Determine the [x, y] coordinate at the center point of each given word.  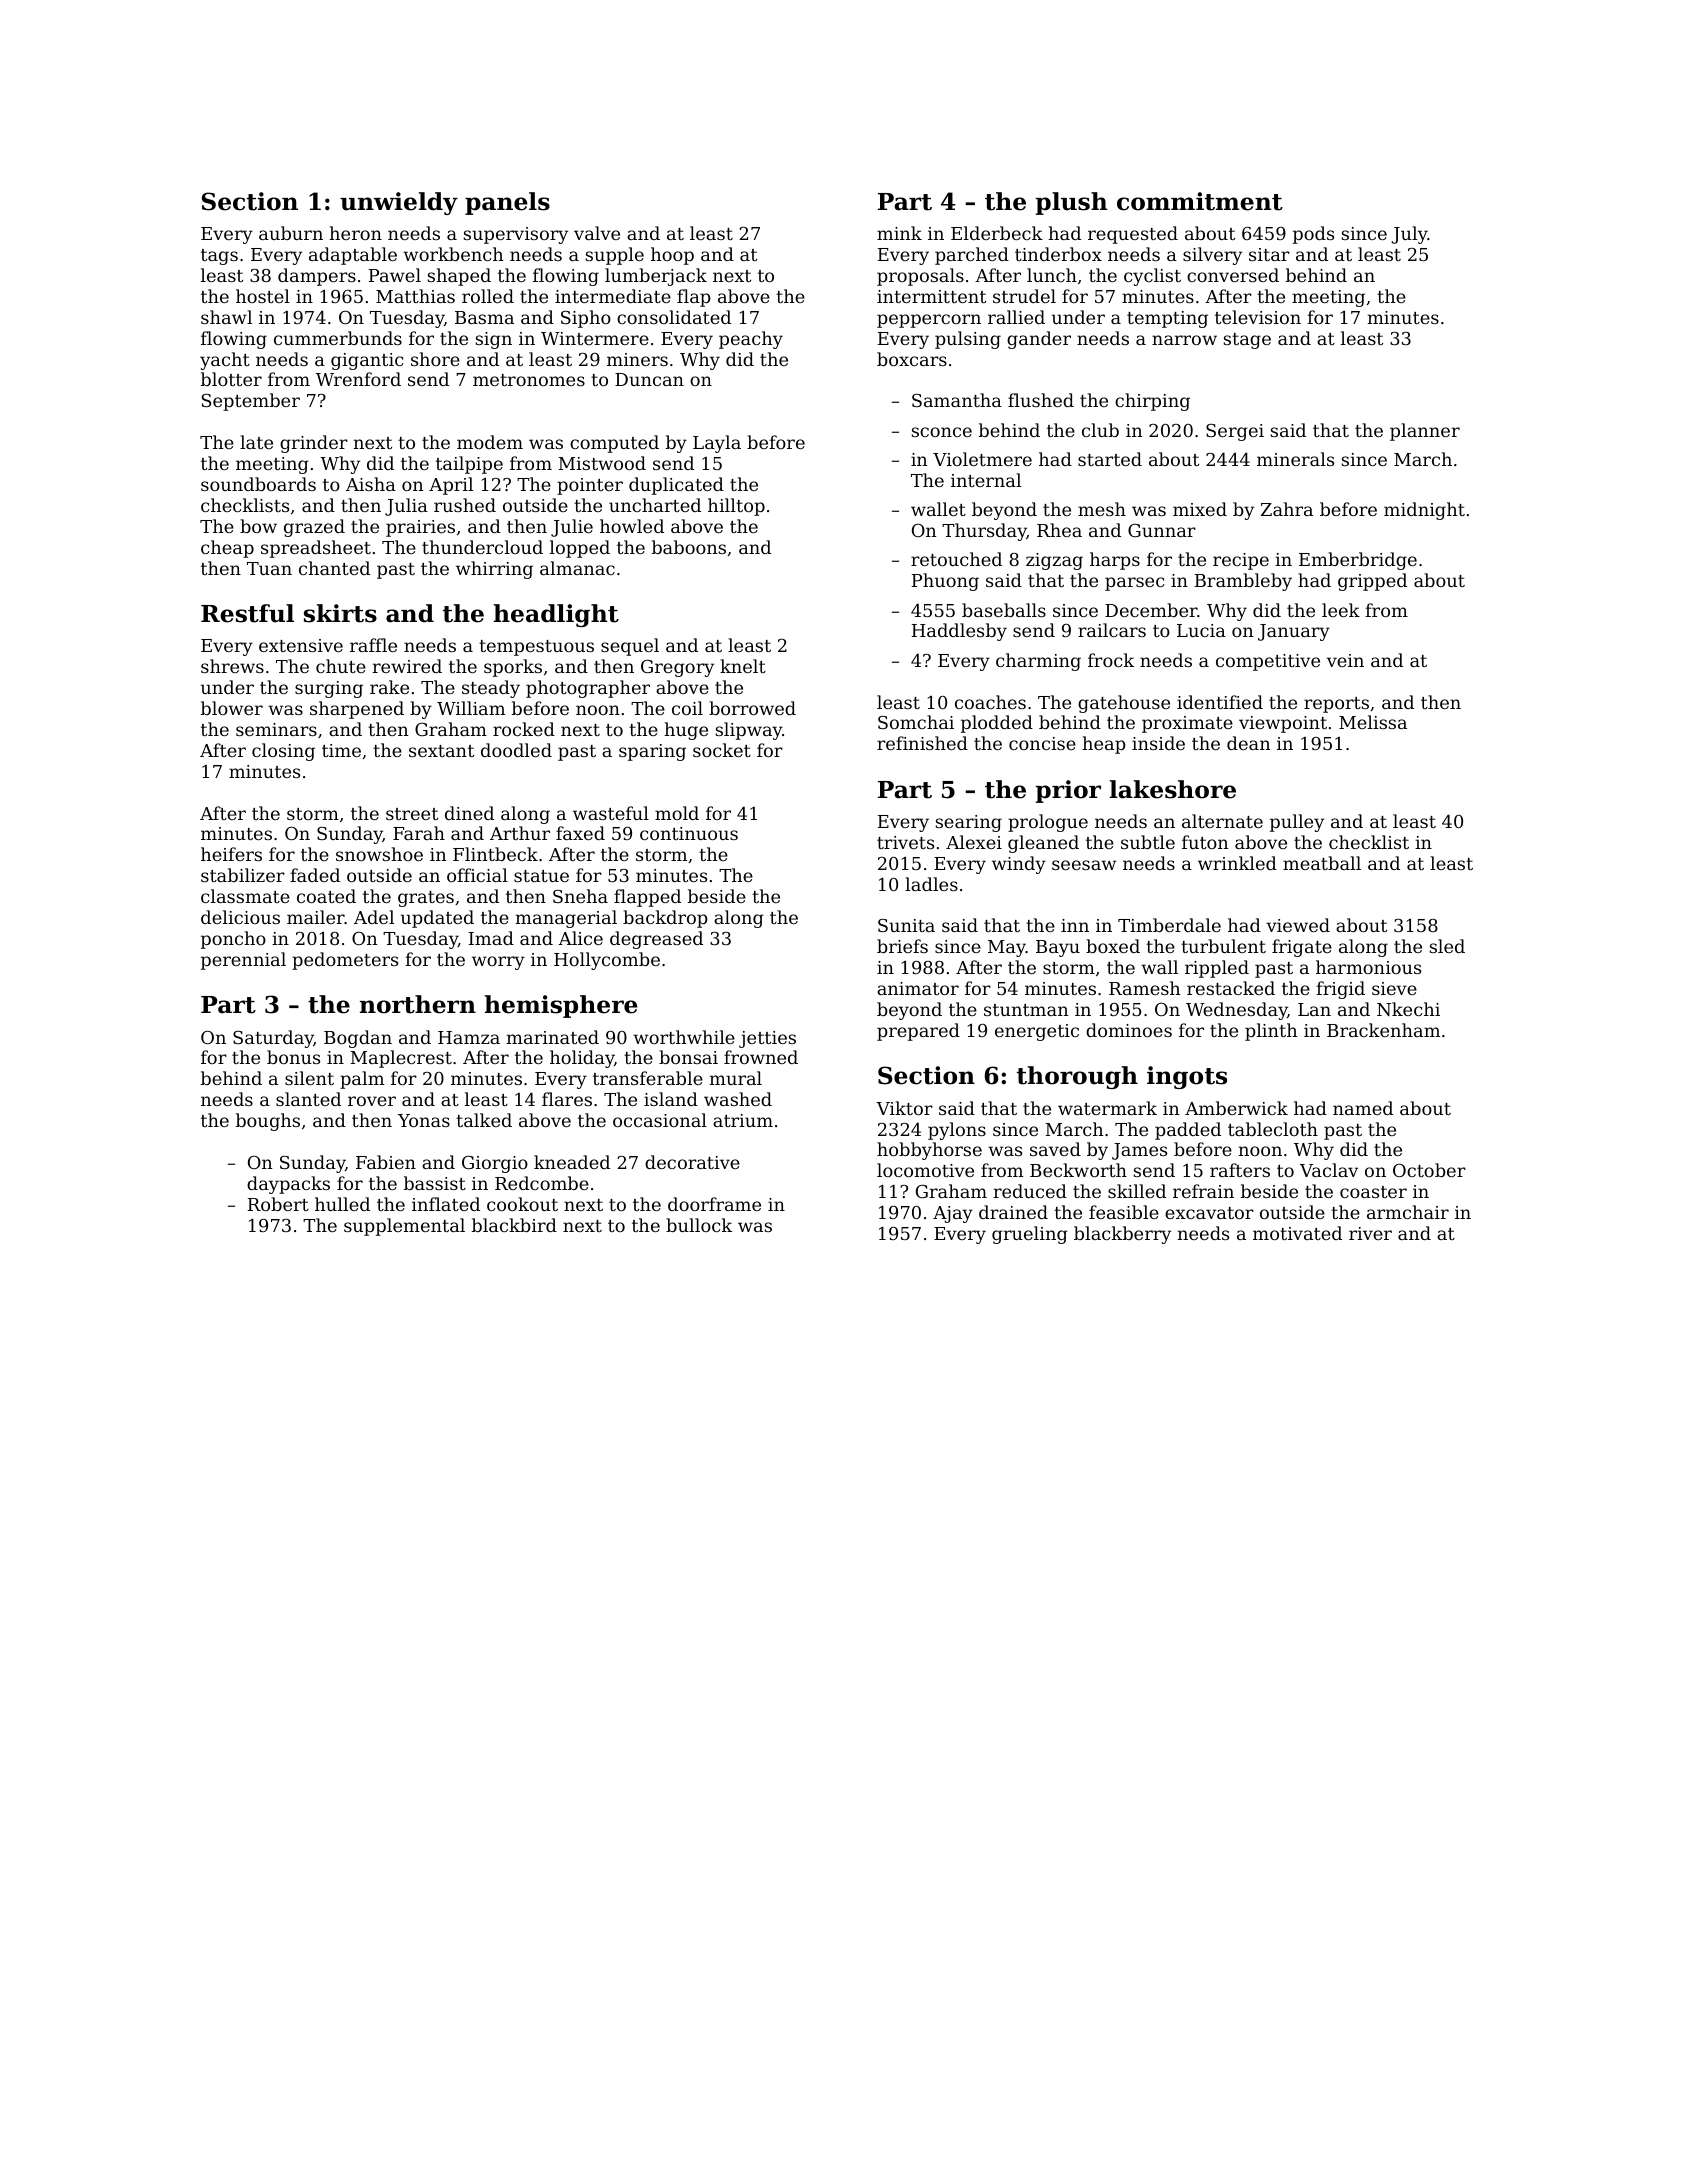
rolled [488, 296]
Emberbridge [1358, 561]
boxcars [912, 359]
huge [686, 731]
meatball [1322, 863]
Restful [247, 613]
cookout [522, 1204]
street [412, 814]
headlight [556, 615]
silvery [1212, 256]
